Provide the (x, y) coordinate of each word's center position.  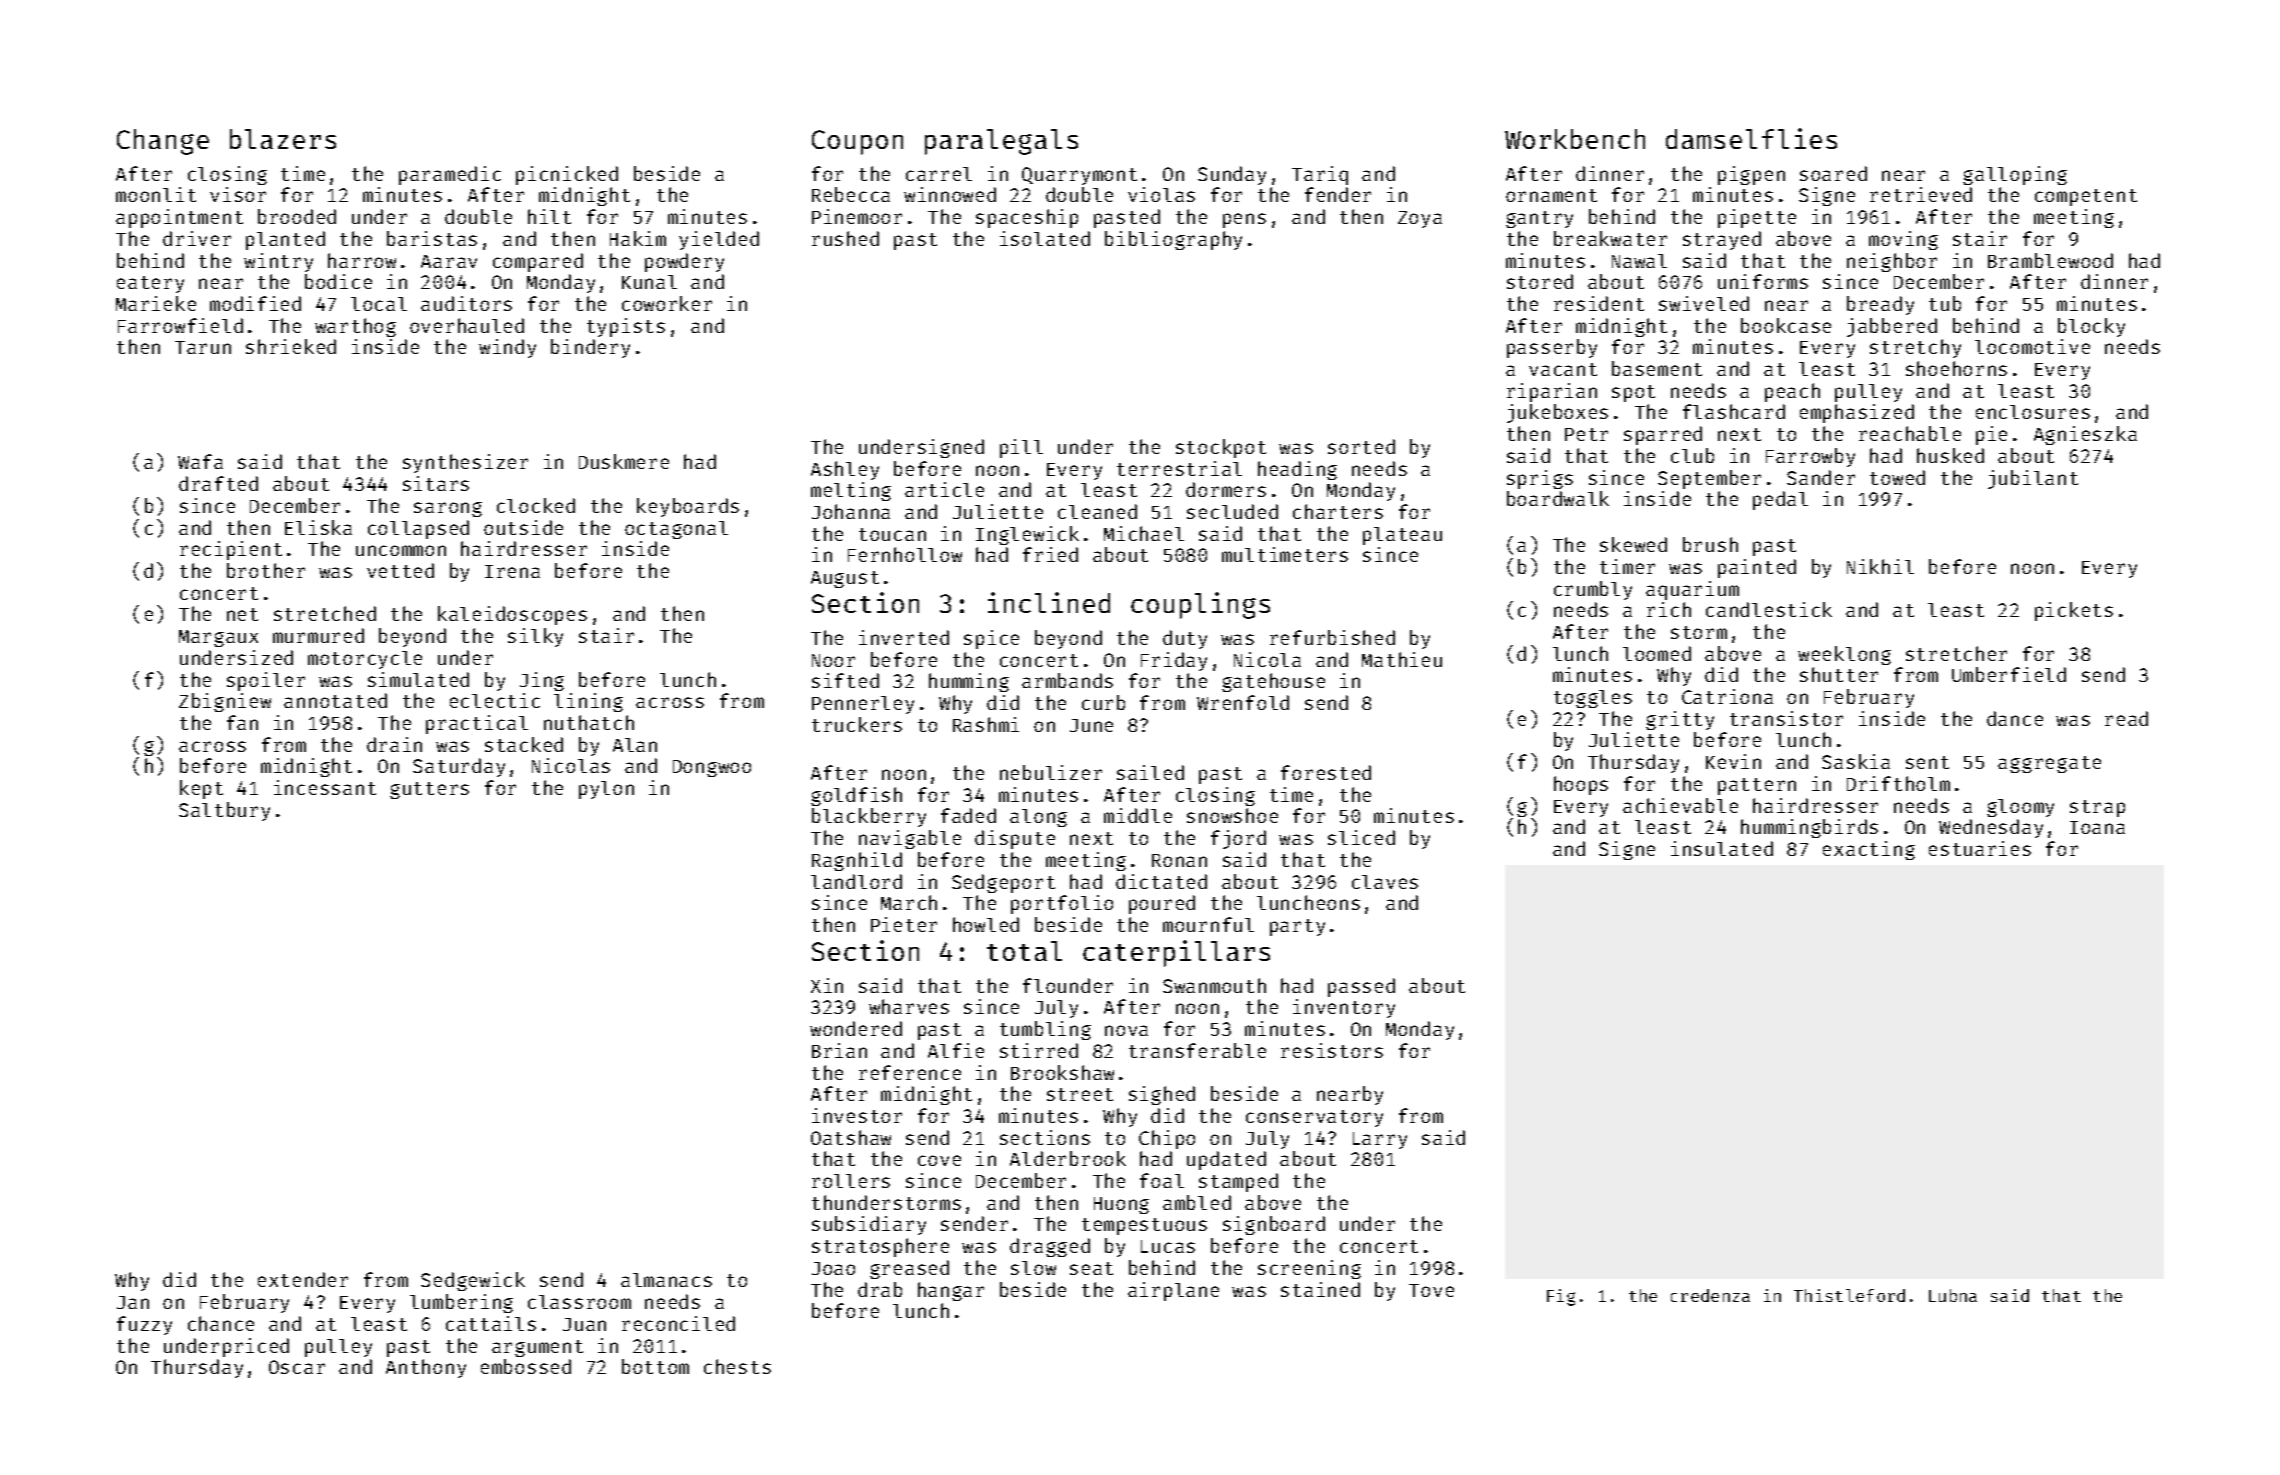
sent (1927, 762)
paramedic (450, 175)
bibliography (1173, 240)
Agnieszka (2085, 435)
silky (535, 637)
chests (737, 1366)
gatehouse (1273, 682)
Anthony (426, 1368)
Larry (1380, 1140)
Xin (827, 985)
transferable (1197, 1050)
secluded (1232, 511)
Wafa (200, 461)
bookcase (1786, 325)
